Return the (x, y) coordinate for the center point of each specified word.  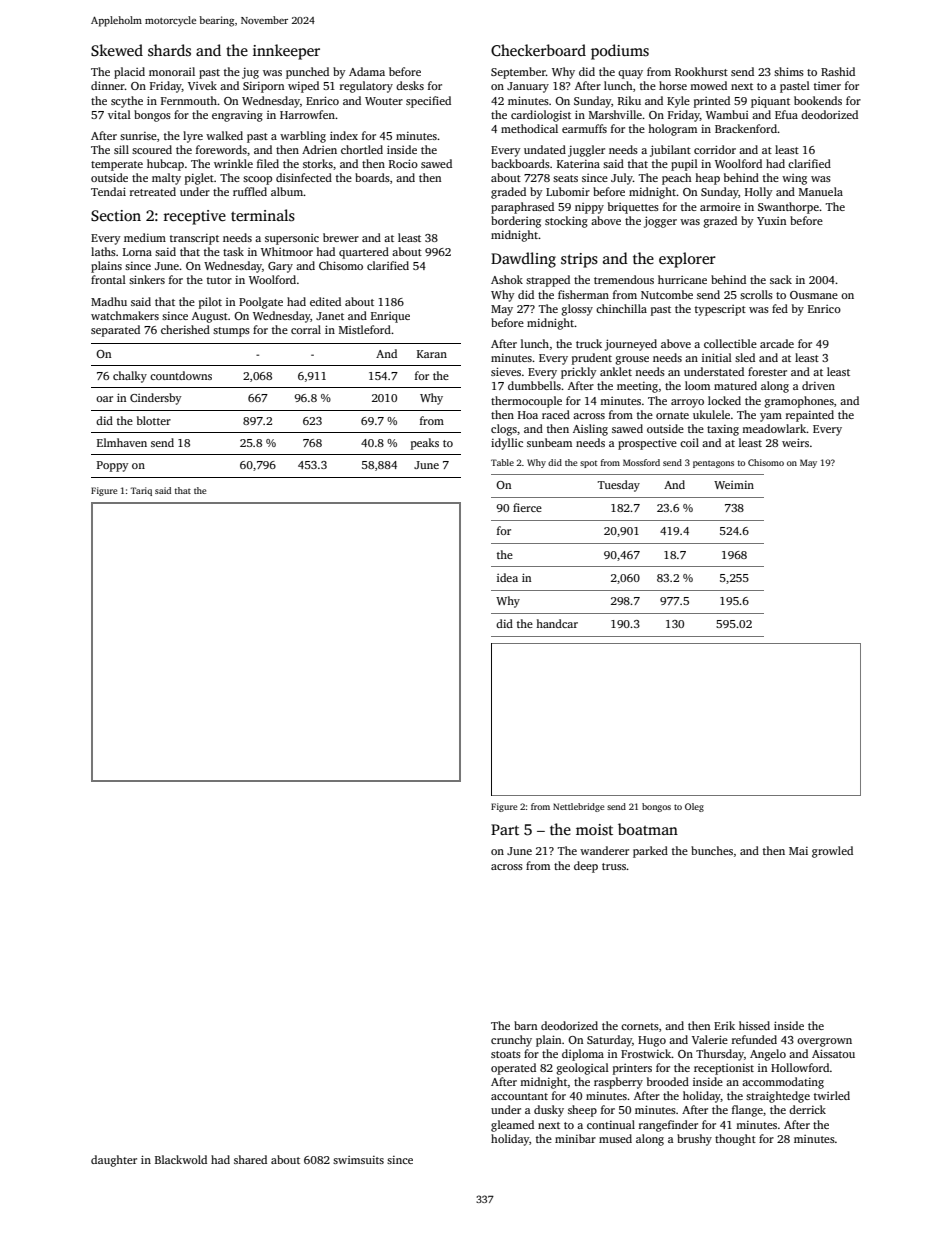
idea (507, 577)
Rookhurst (701, 71)
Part (505, 829)
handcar (557, 623)
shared (250, 1159)
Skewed (117, 50)
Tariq (141, 491)
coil (689, 442)
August (210, 317)
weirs (795, 442)
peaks (425, 444)
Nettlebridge (578, 807)
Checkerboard (538, 50)
